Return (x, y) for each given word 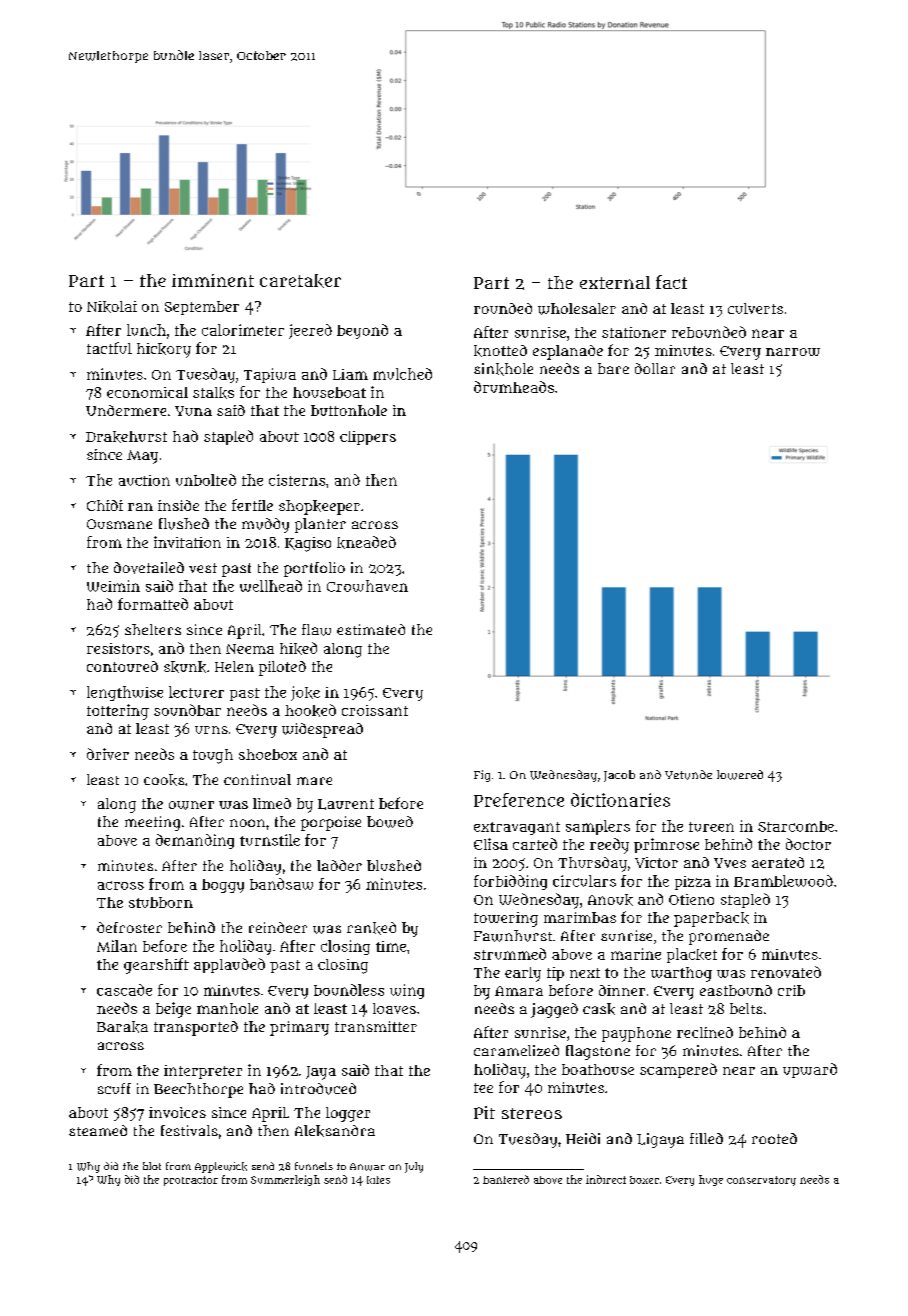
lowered (740, 775)
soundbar (187, 710)
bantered (506, 1179)
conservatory (761, 1181)
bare (613, 368)
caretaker (300, 281)
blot (152, 1166)
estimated (371, 629)
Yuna (193, 411)
